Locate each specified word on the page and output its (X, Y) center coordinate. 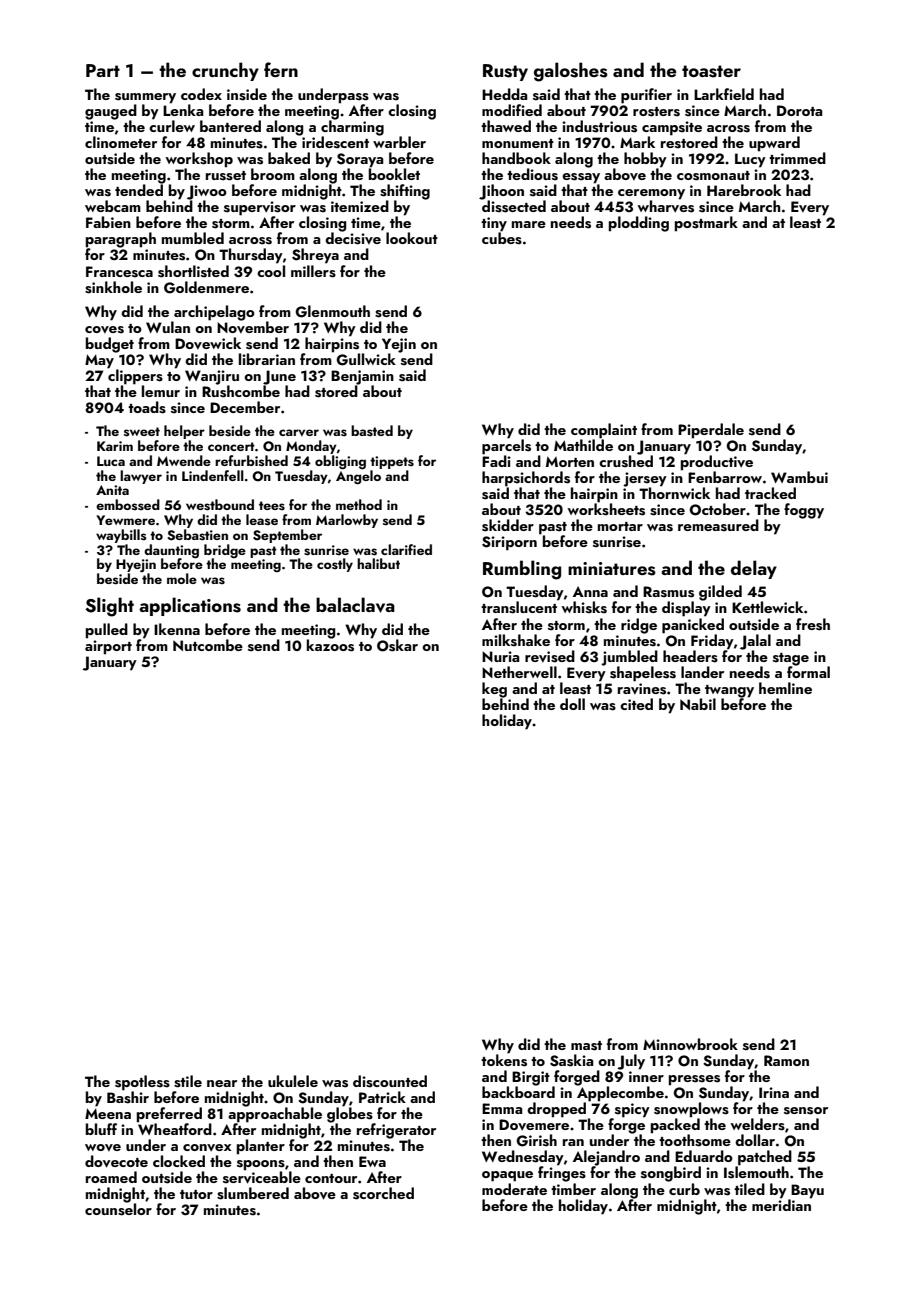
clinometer (121, 142)
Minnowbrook (690, 1044)
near (222, 1083)
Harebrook (744, 190)
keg (494, 690)
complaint (604, 430)
